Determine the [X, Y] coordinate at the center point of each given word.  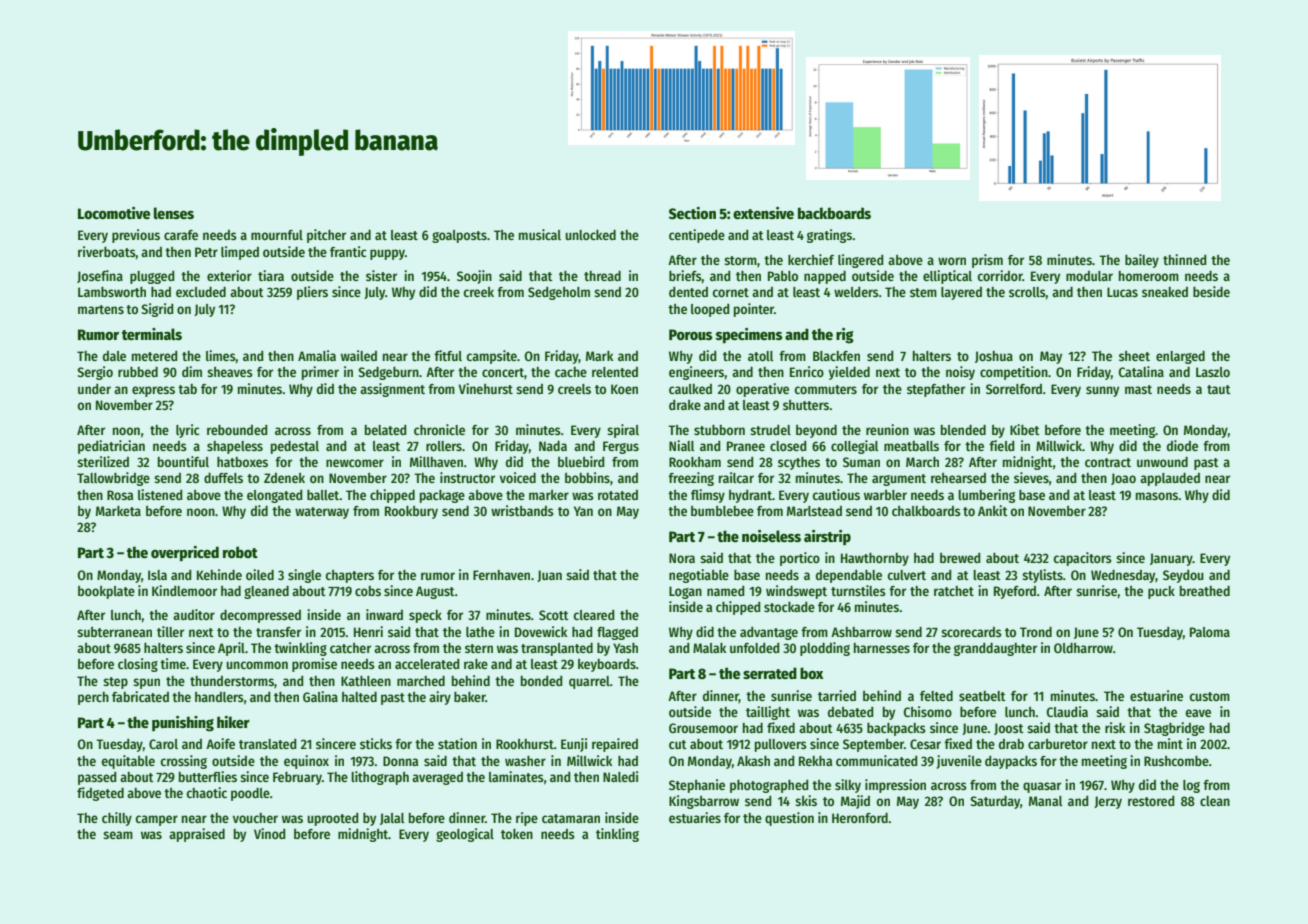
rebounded [237, 430]
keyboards [607, 665]
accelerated [427, 664]
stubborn [719, 430]
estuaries [695, 817]
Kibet [1025, 429]
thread [602, 276]
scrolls [1027, 292]
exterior [229, 275]
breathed [1205, 591]
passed [97, 778]
